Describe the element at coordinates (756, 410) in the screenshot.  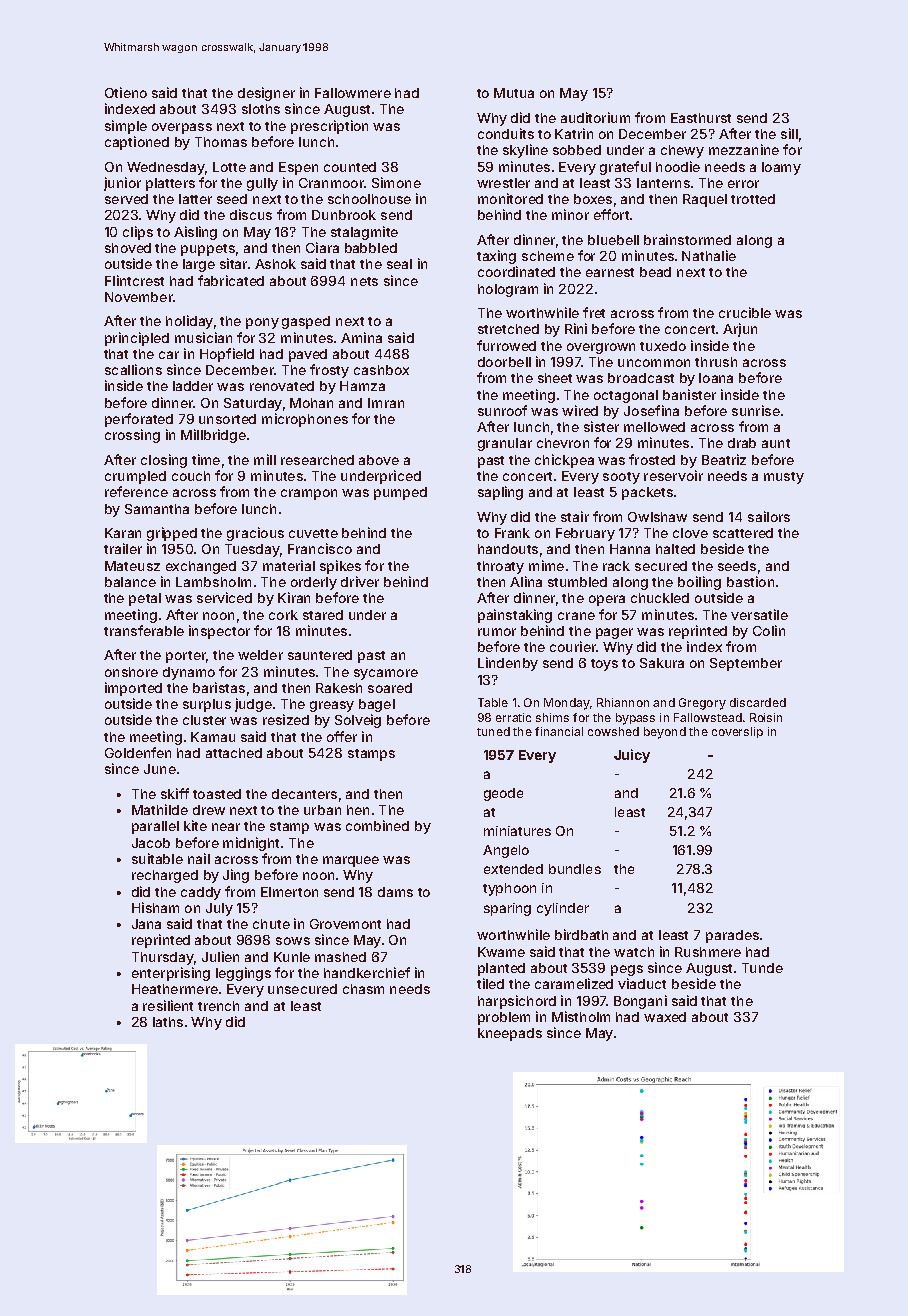
I see `sunrise` at that location.
